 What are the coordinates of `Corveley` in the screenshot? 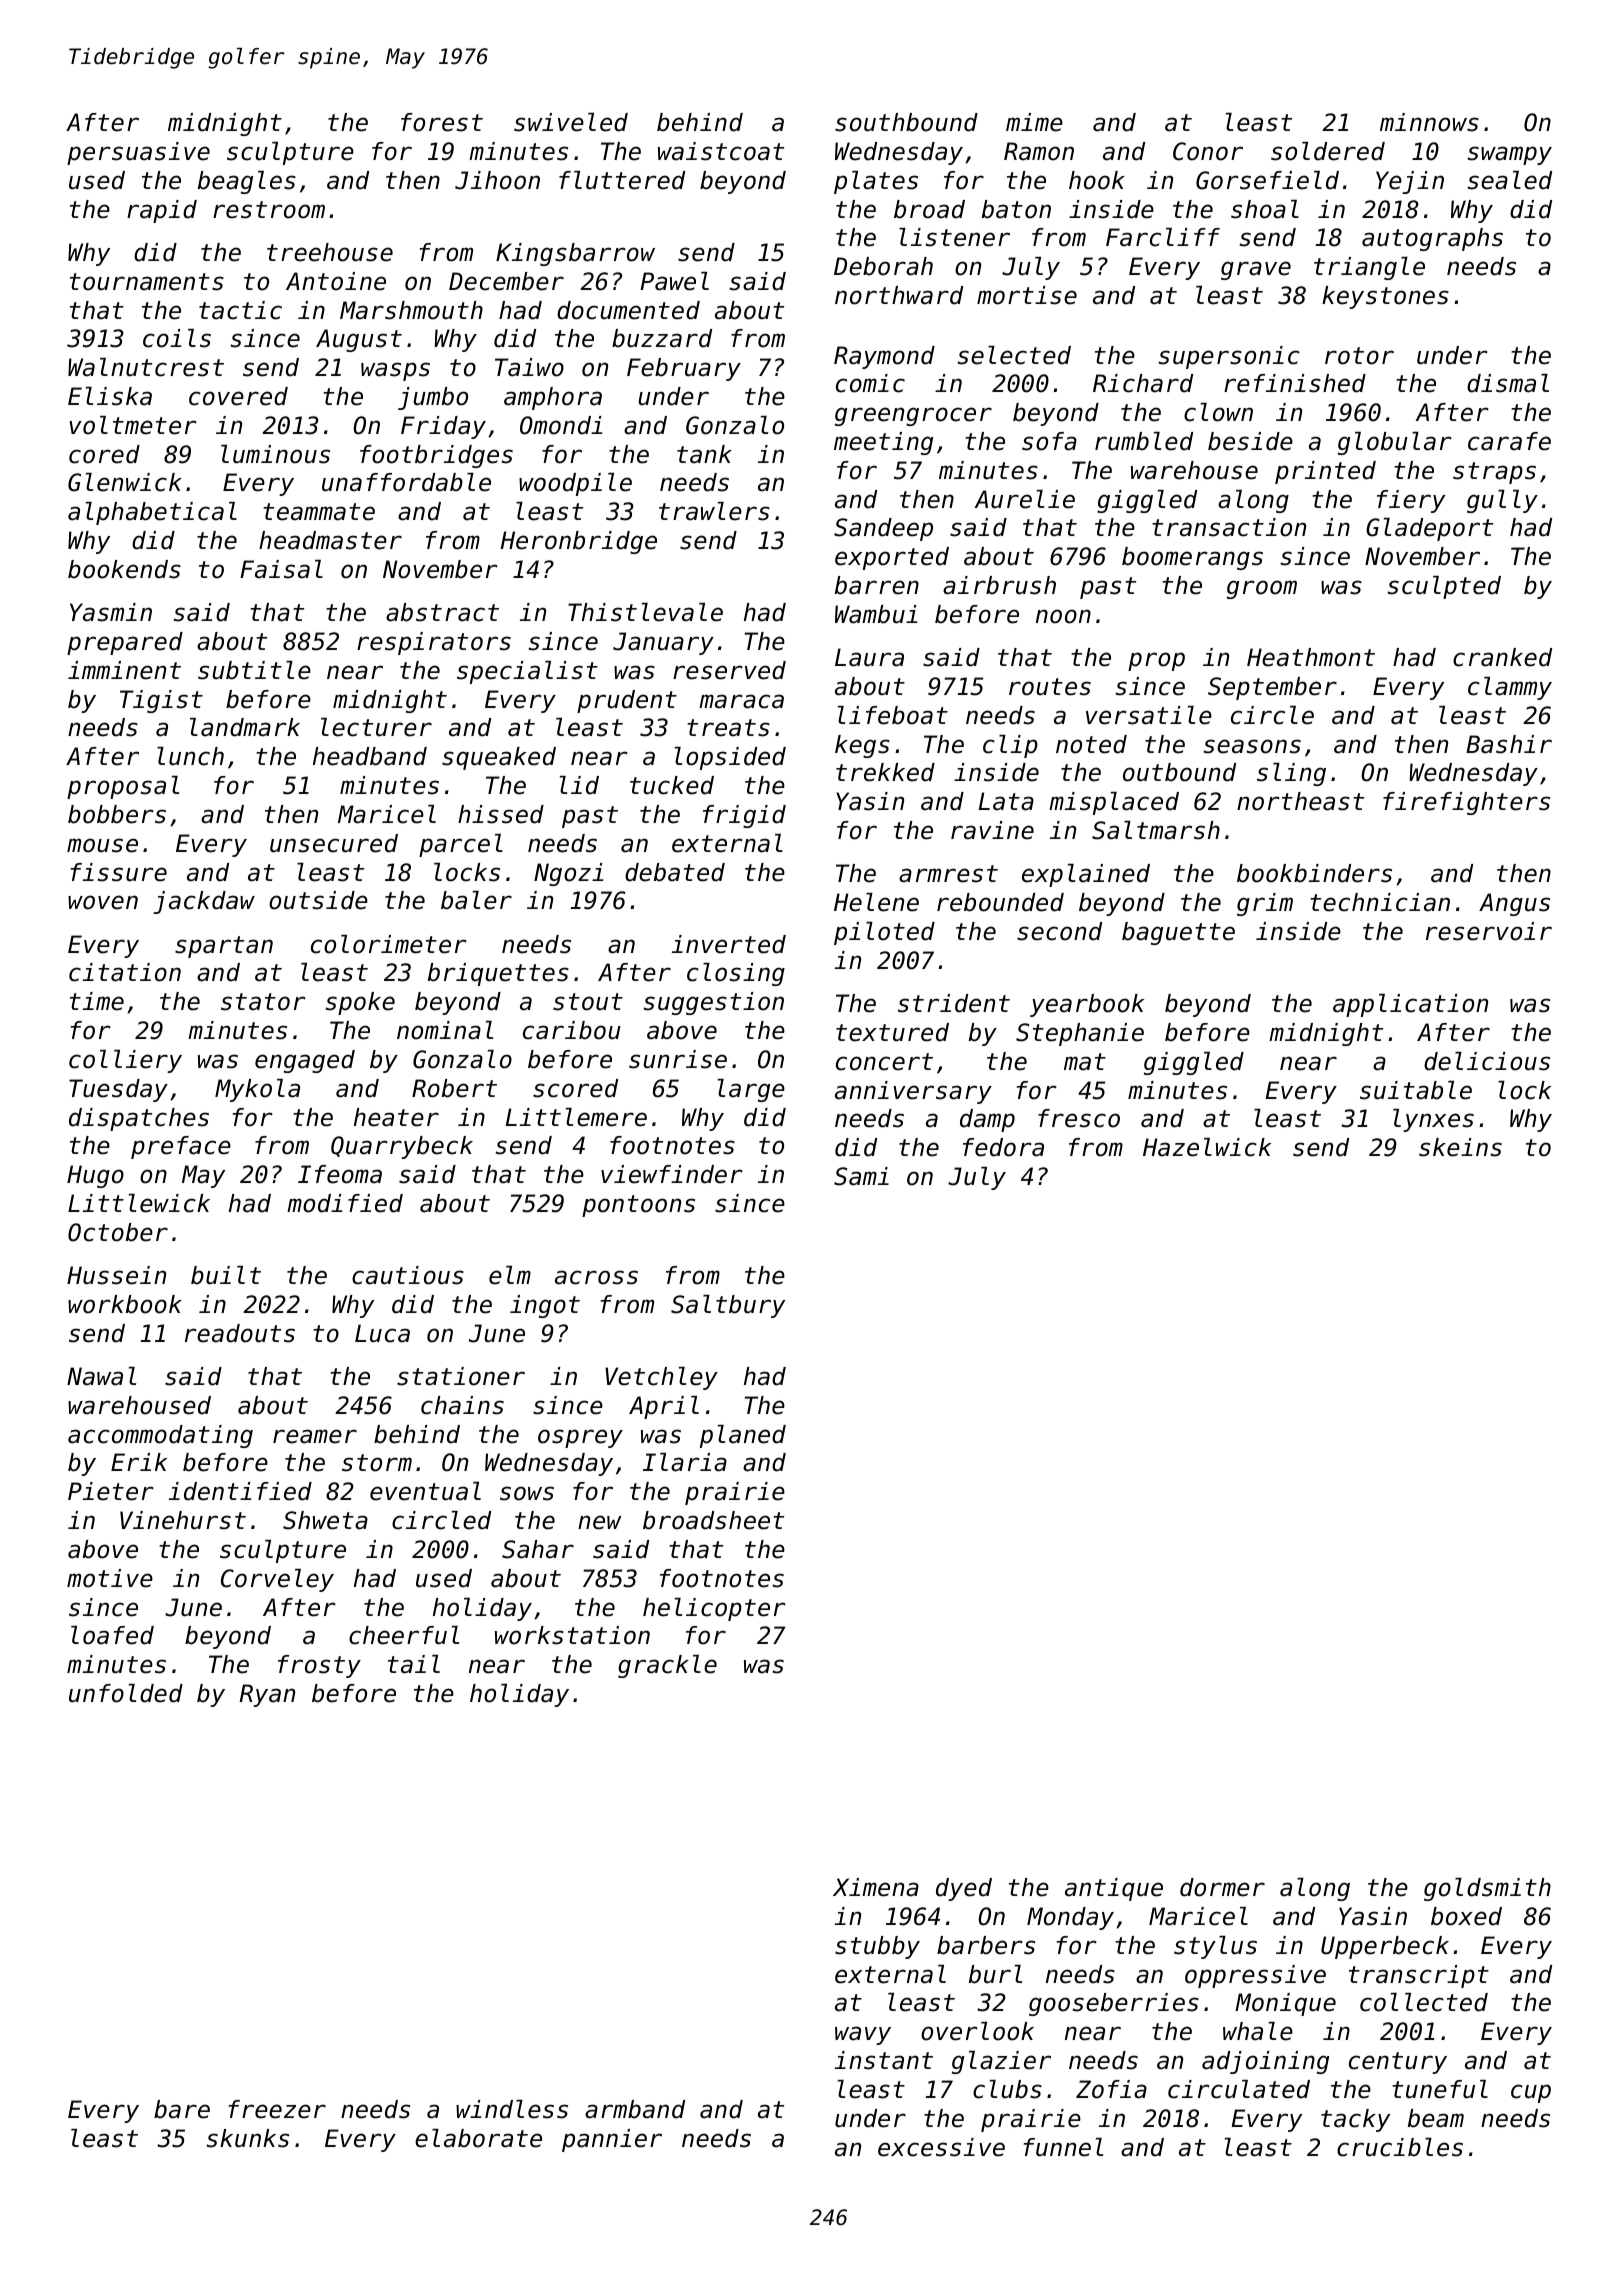 It's located at (277, 1580).
